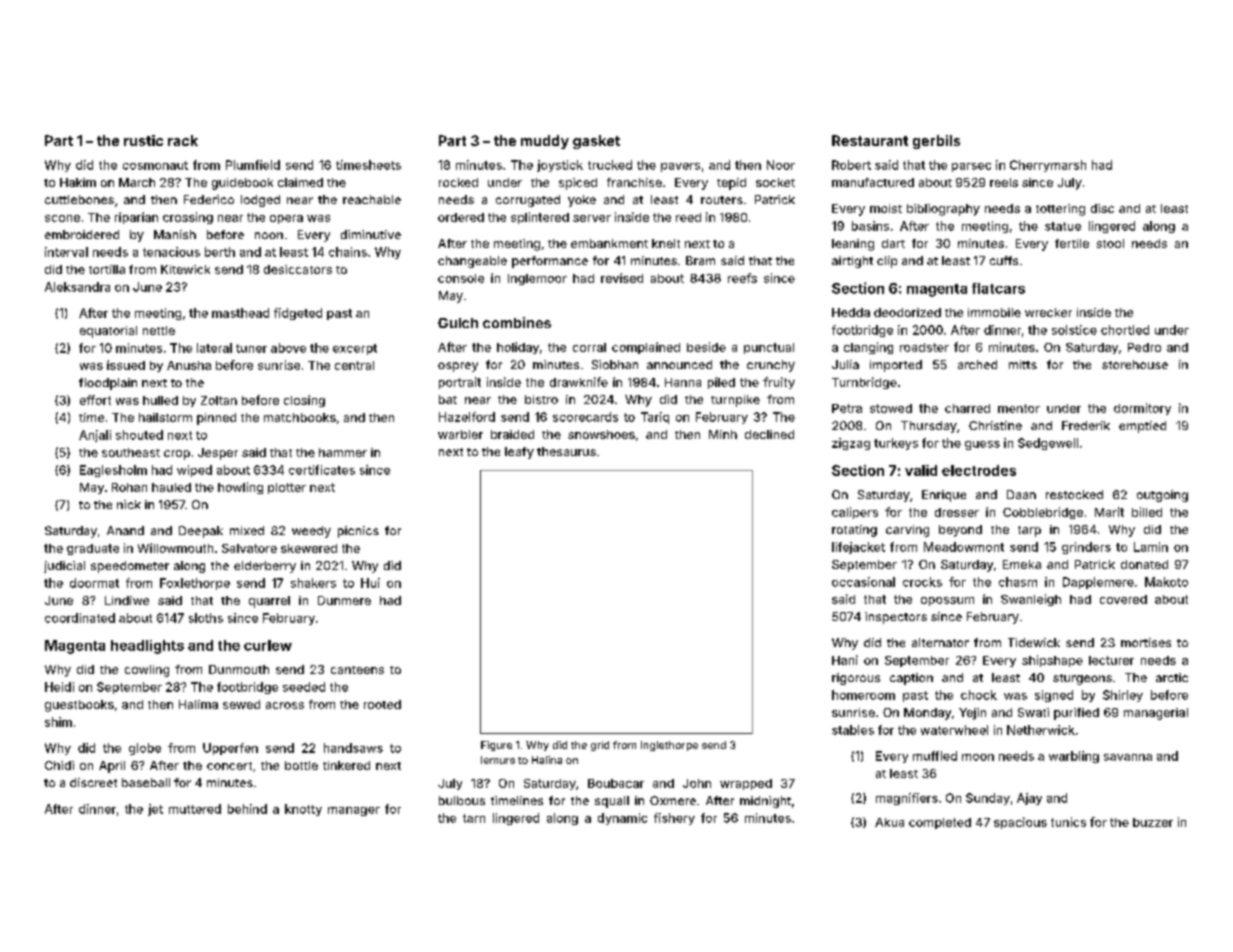 Image resolution: width=1233 pixels, height=952 pixels. Describe the element at coordinates (541, 399) in the screenshot. I see `bistro` at that location.
